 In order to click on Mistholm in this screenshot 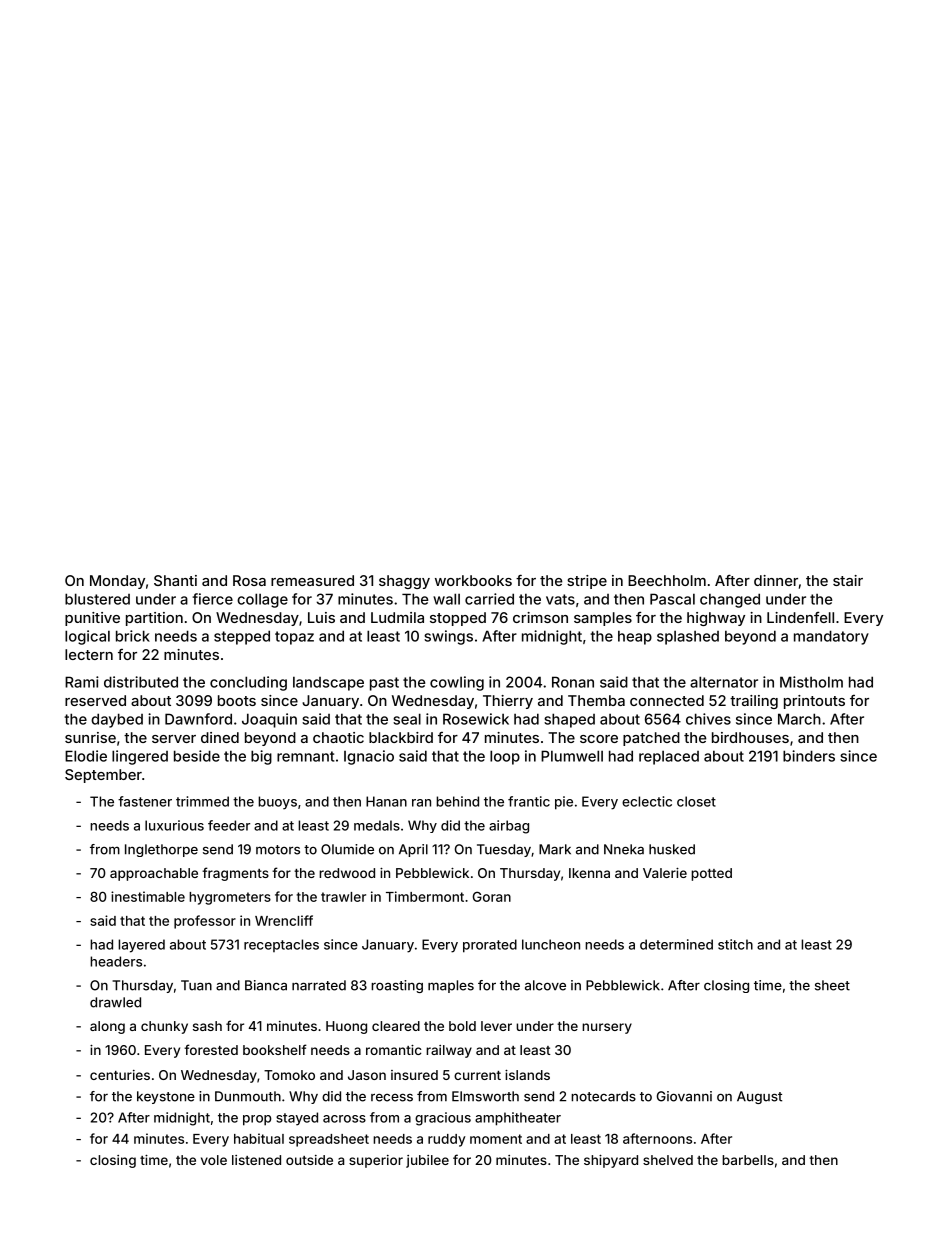, I will do `click(811, 682)`.
